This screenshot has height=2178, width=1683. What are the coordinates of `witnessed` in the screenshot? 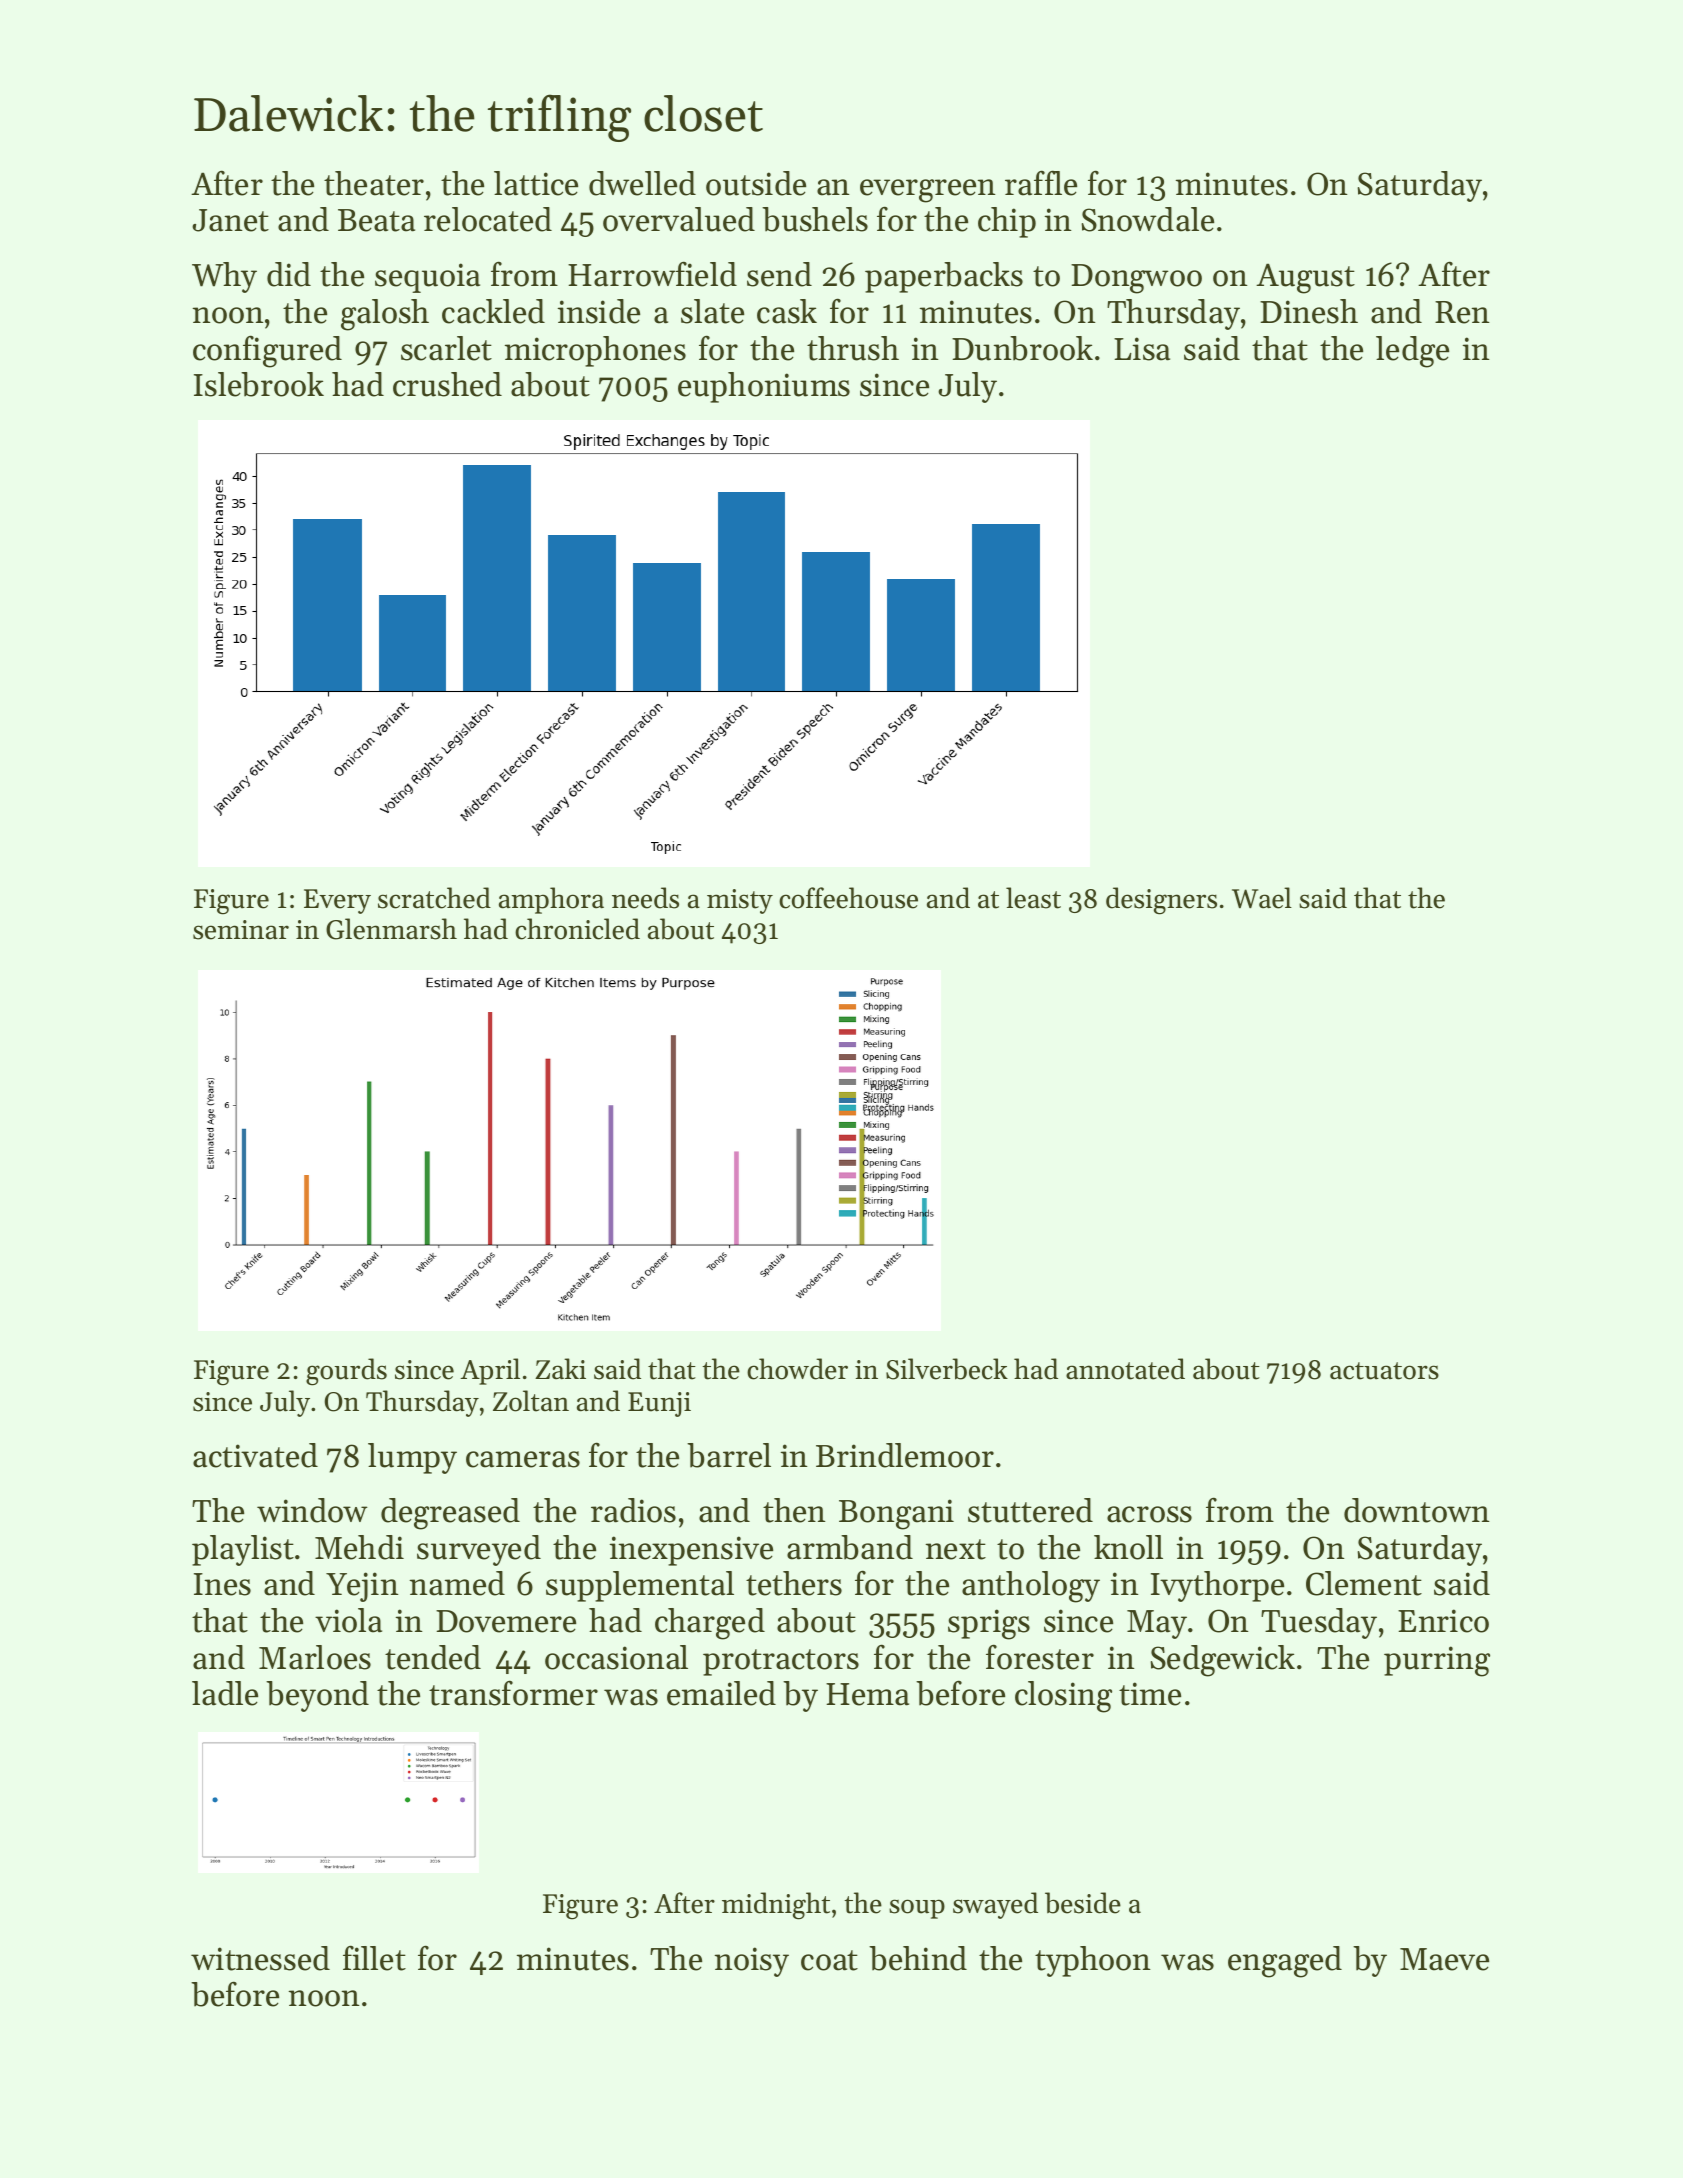 It's located at (260, 1958).
